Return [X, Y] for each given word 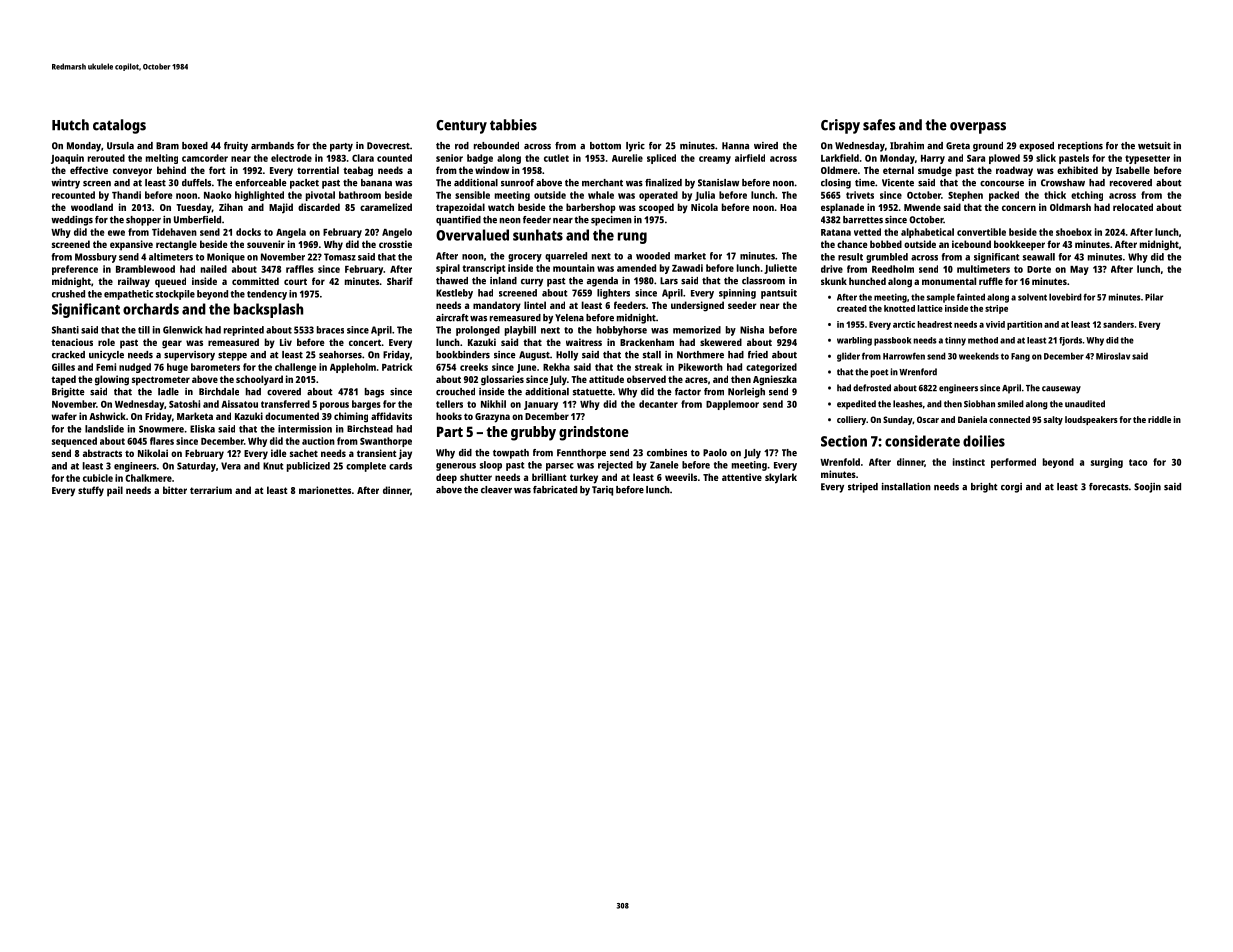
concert [365, 342]
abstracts [102, 453]
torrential [318, 170]
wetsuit [1154, 146]
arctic [904, 324]
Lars [669, 281]
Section [844, 441]
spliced [661, 159]
